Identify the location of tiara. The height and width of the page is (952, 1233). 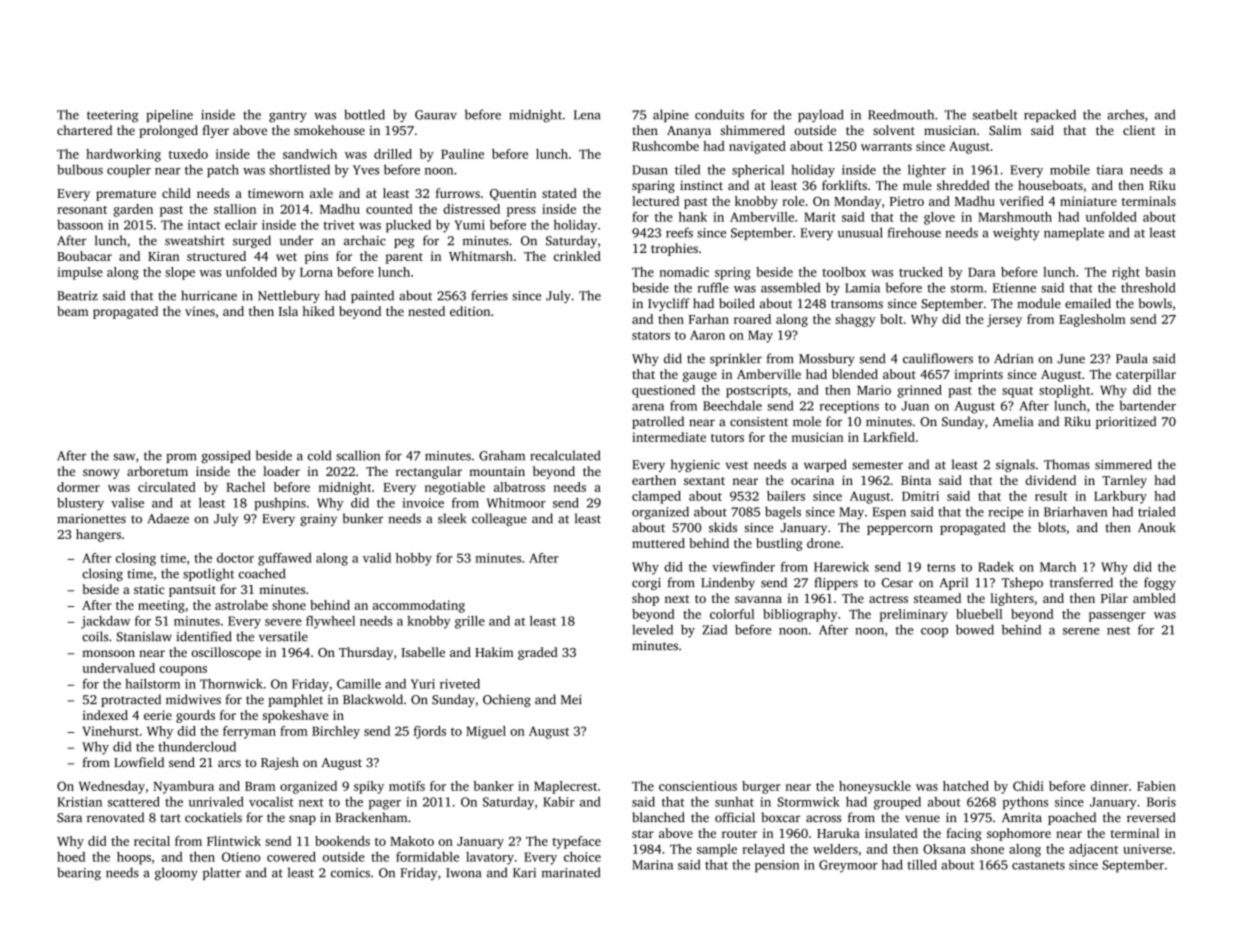
(1110, 170).
